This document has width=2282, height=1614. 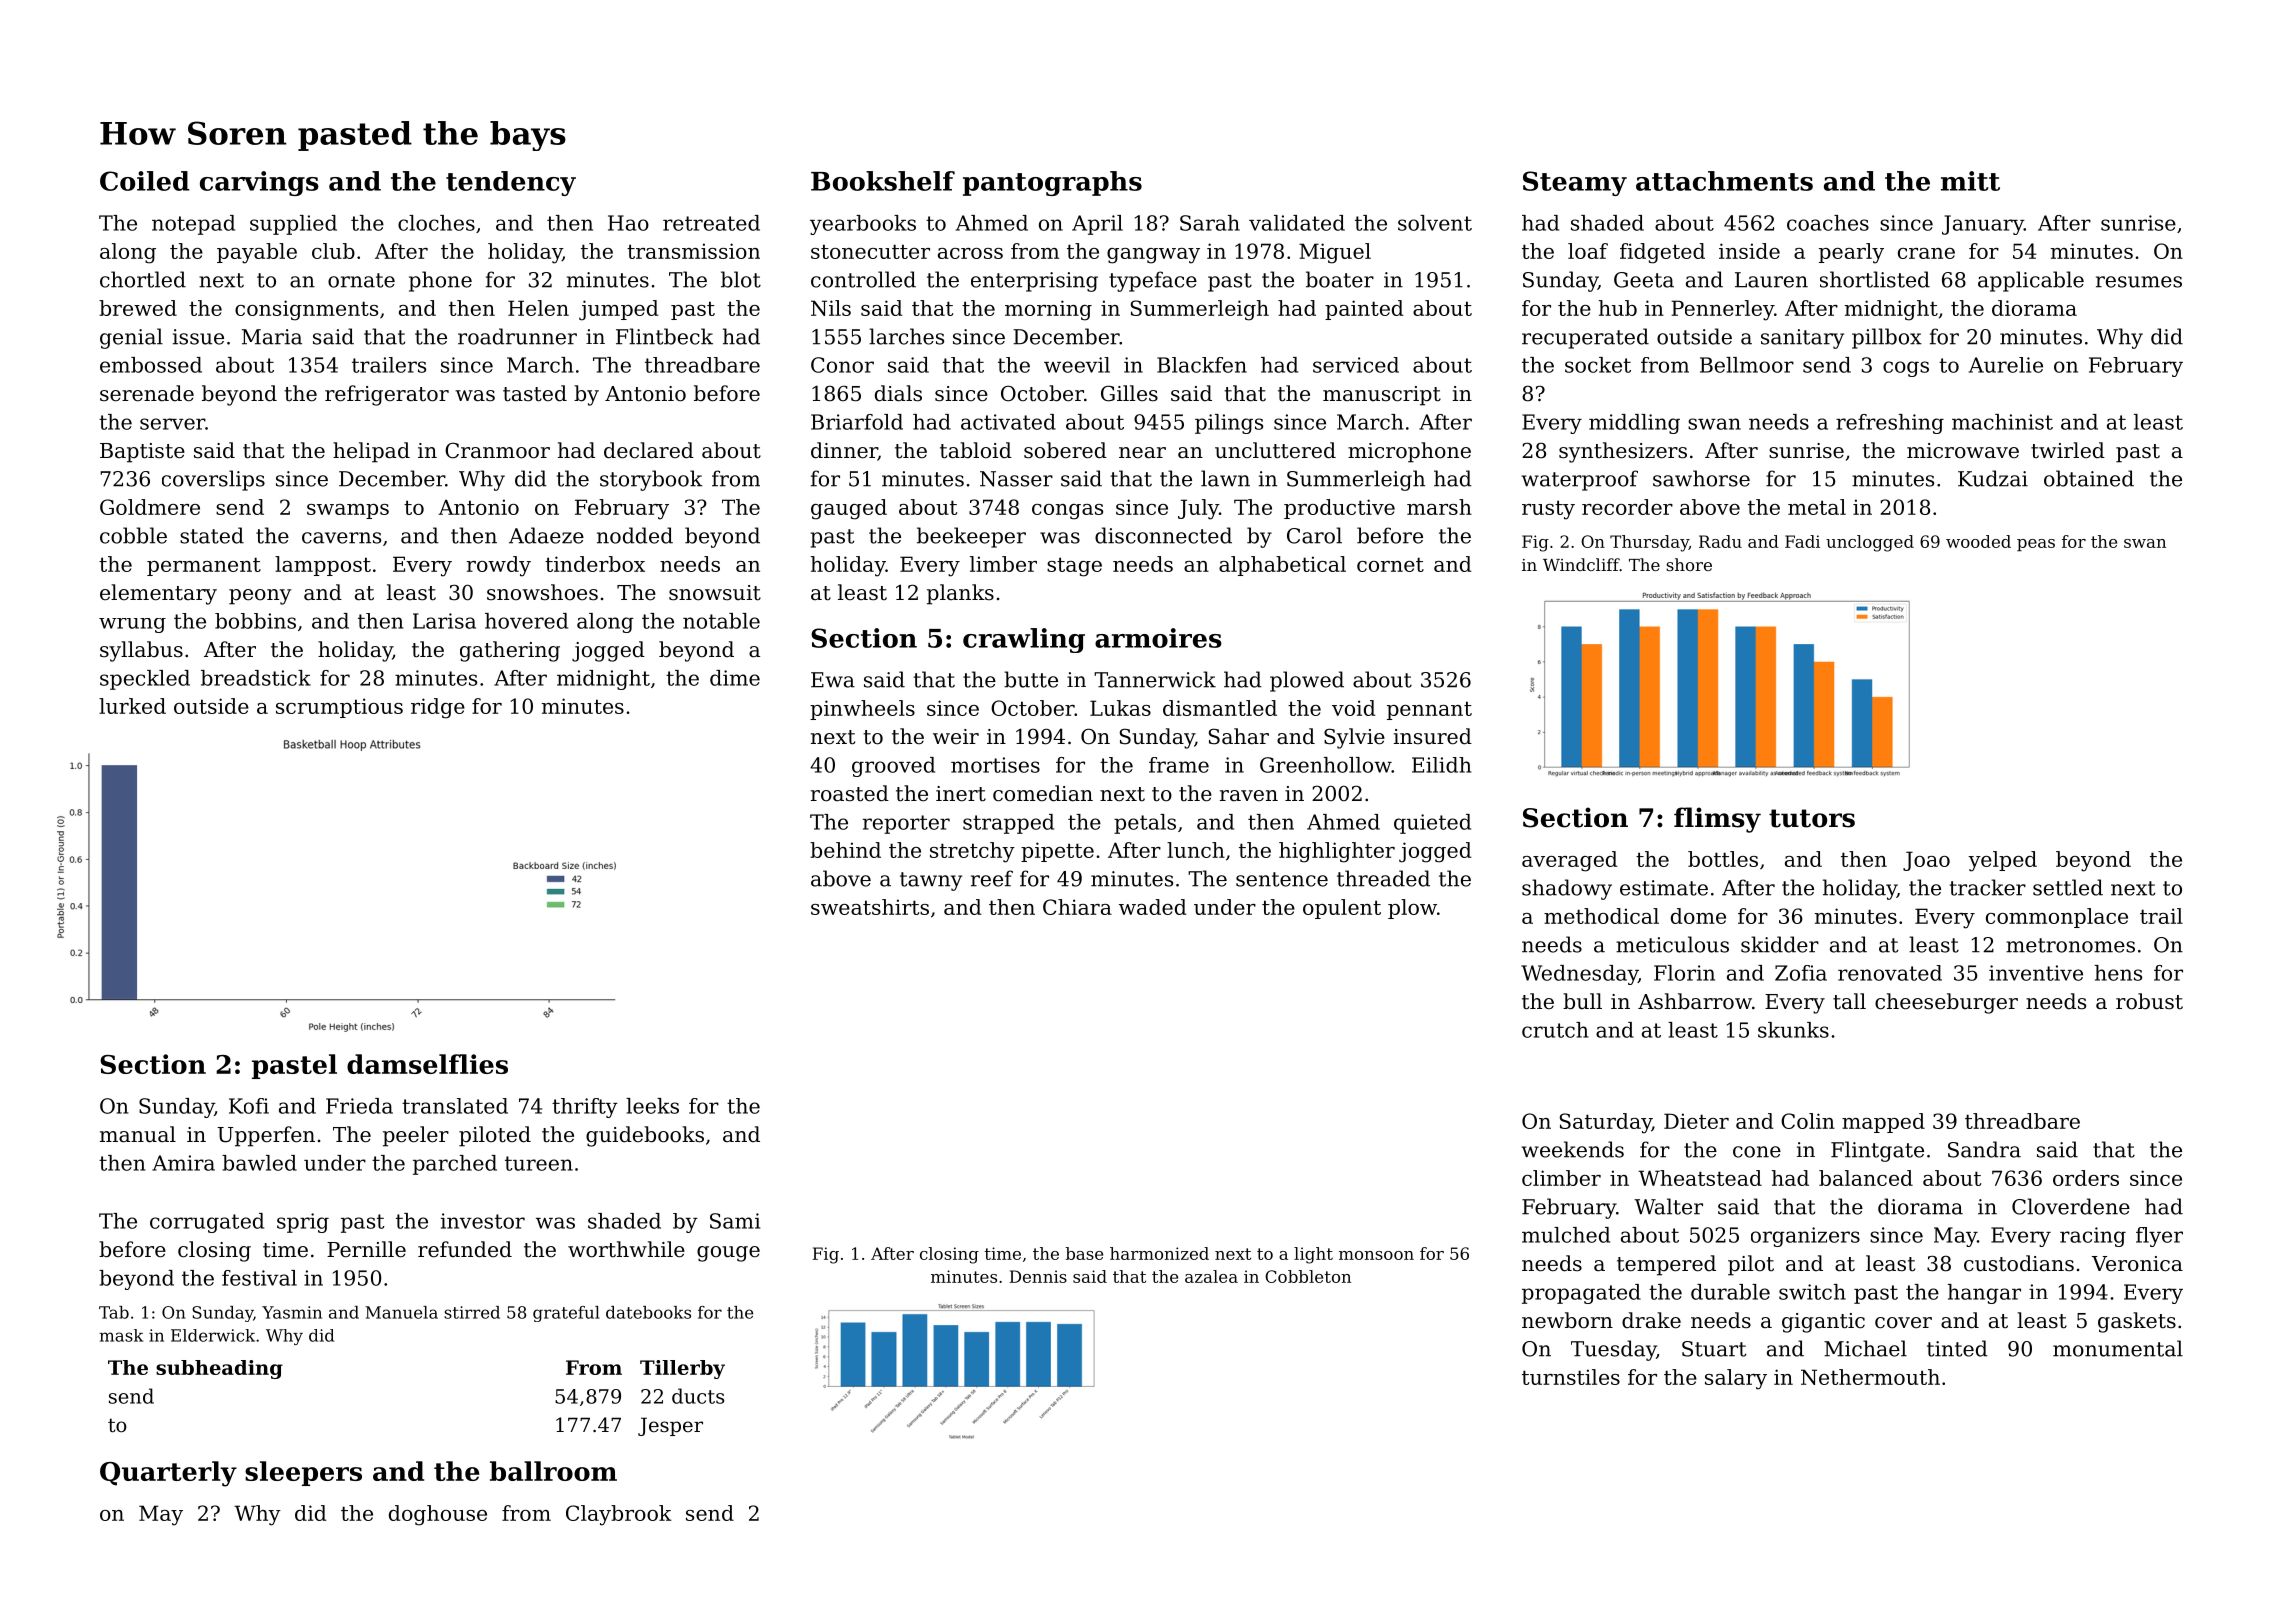 What do you see at coordinates (1601, 916) in the document?
I see `methodical` at bounding box center [1601, 916].
